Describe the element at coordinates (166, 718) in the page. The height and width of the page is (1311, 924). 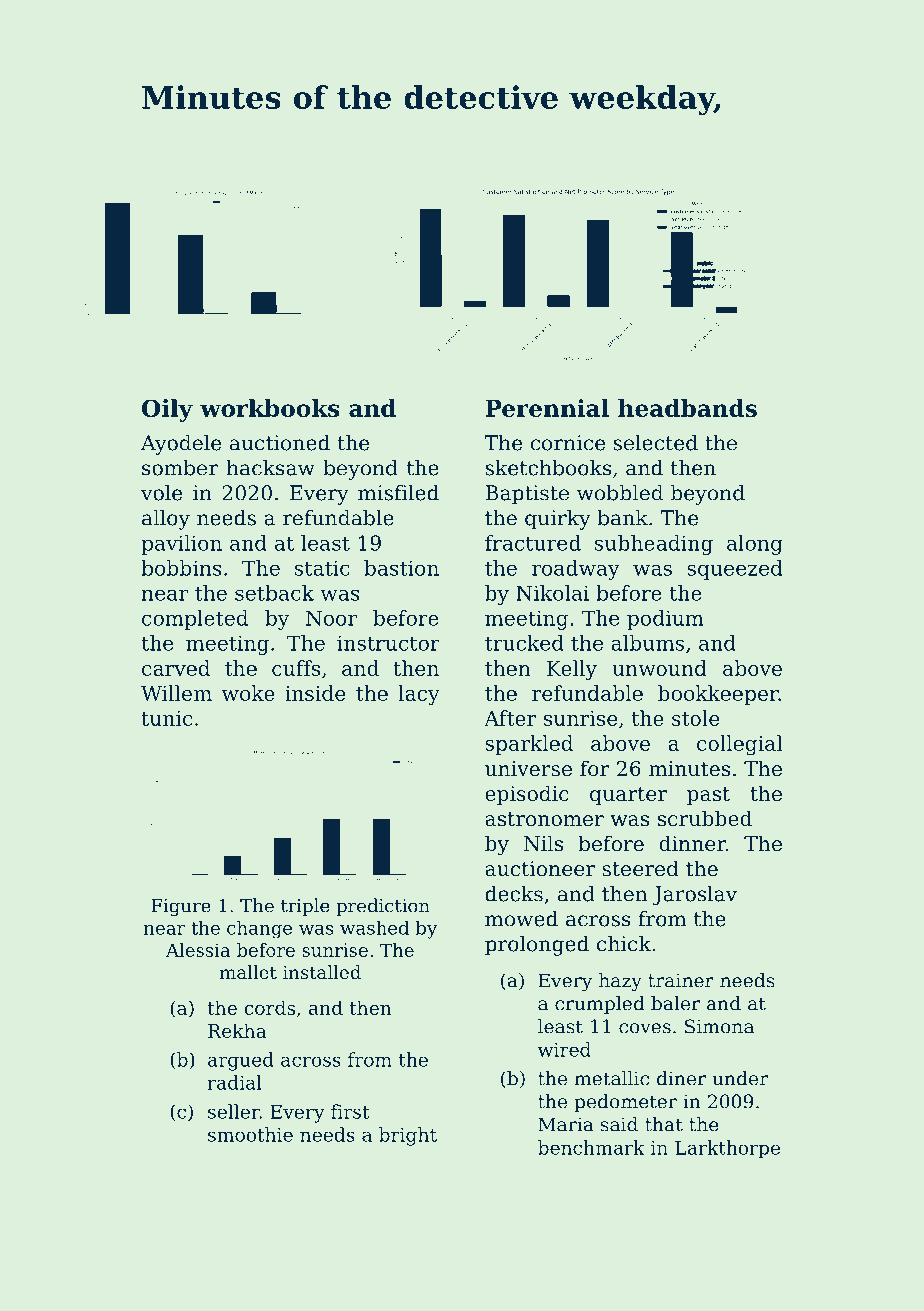
I see `tunic` at that location.
